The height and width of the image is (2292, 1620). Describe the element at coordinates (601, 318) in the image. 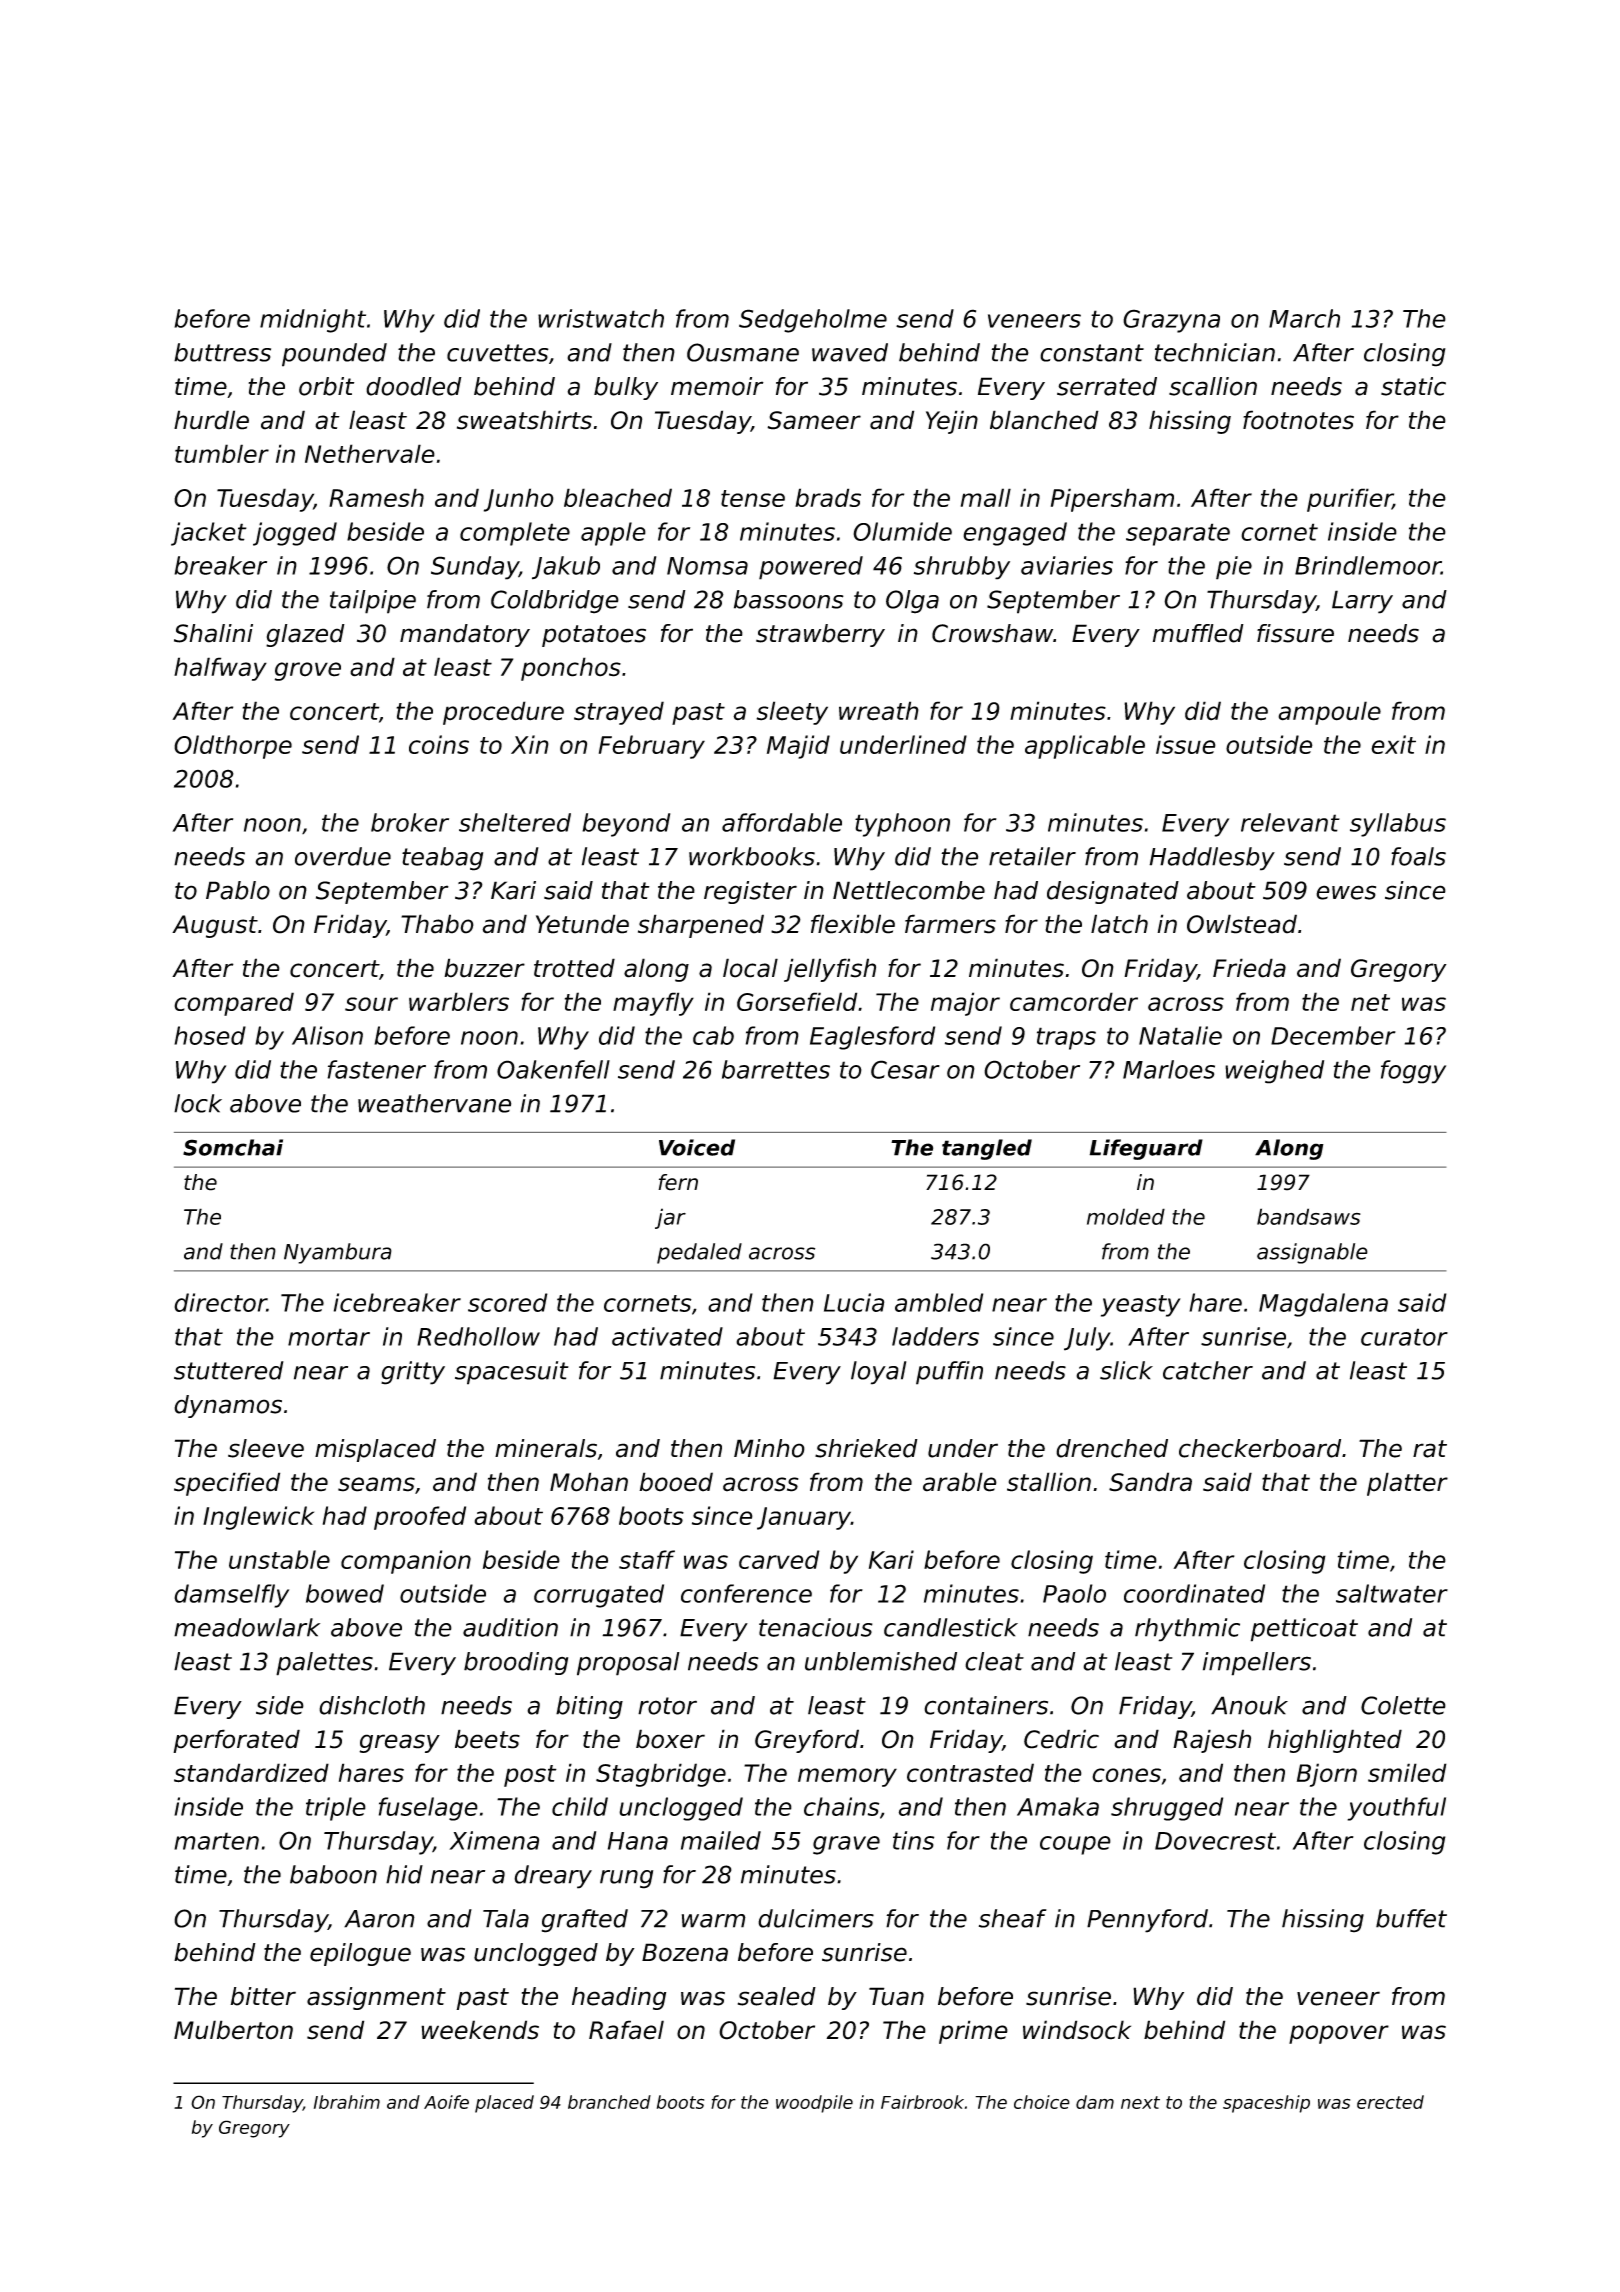

I see `wristwatch` at that location.
